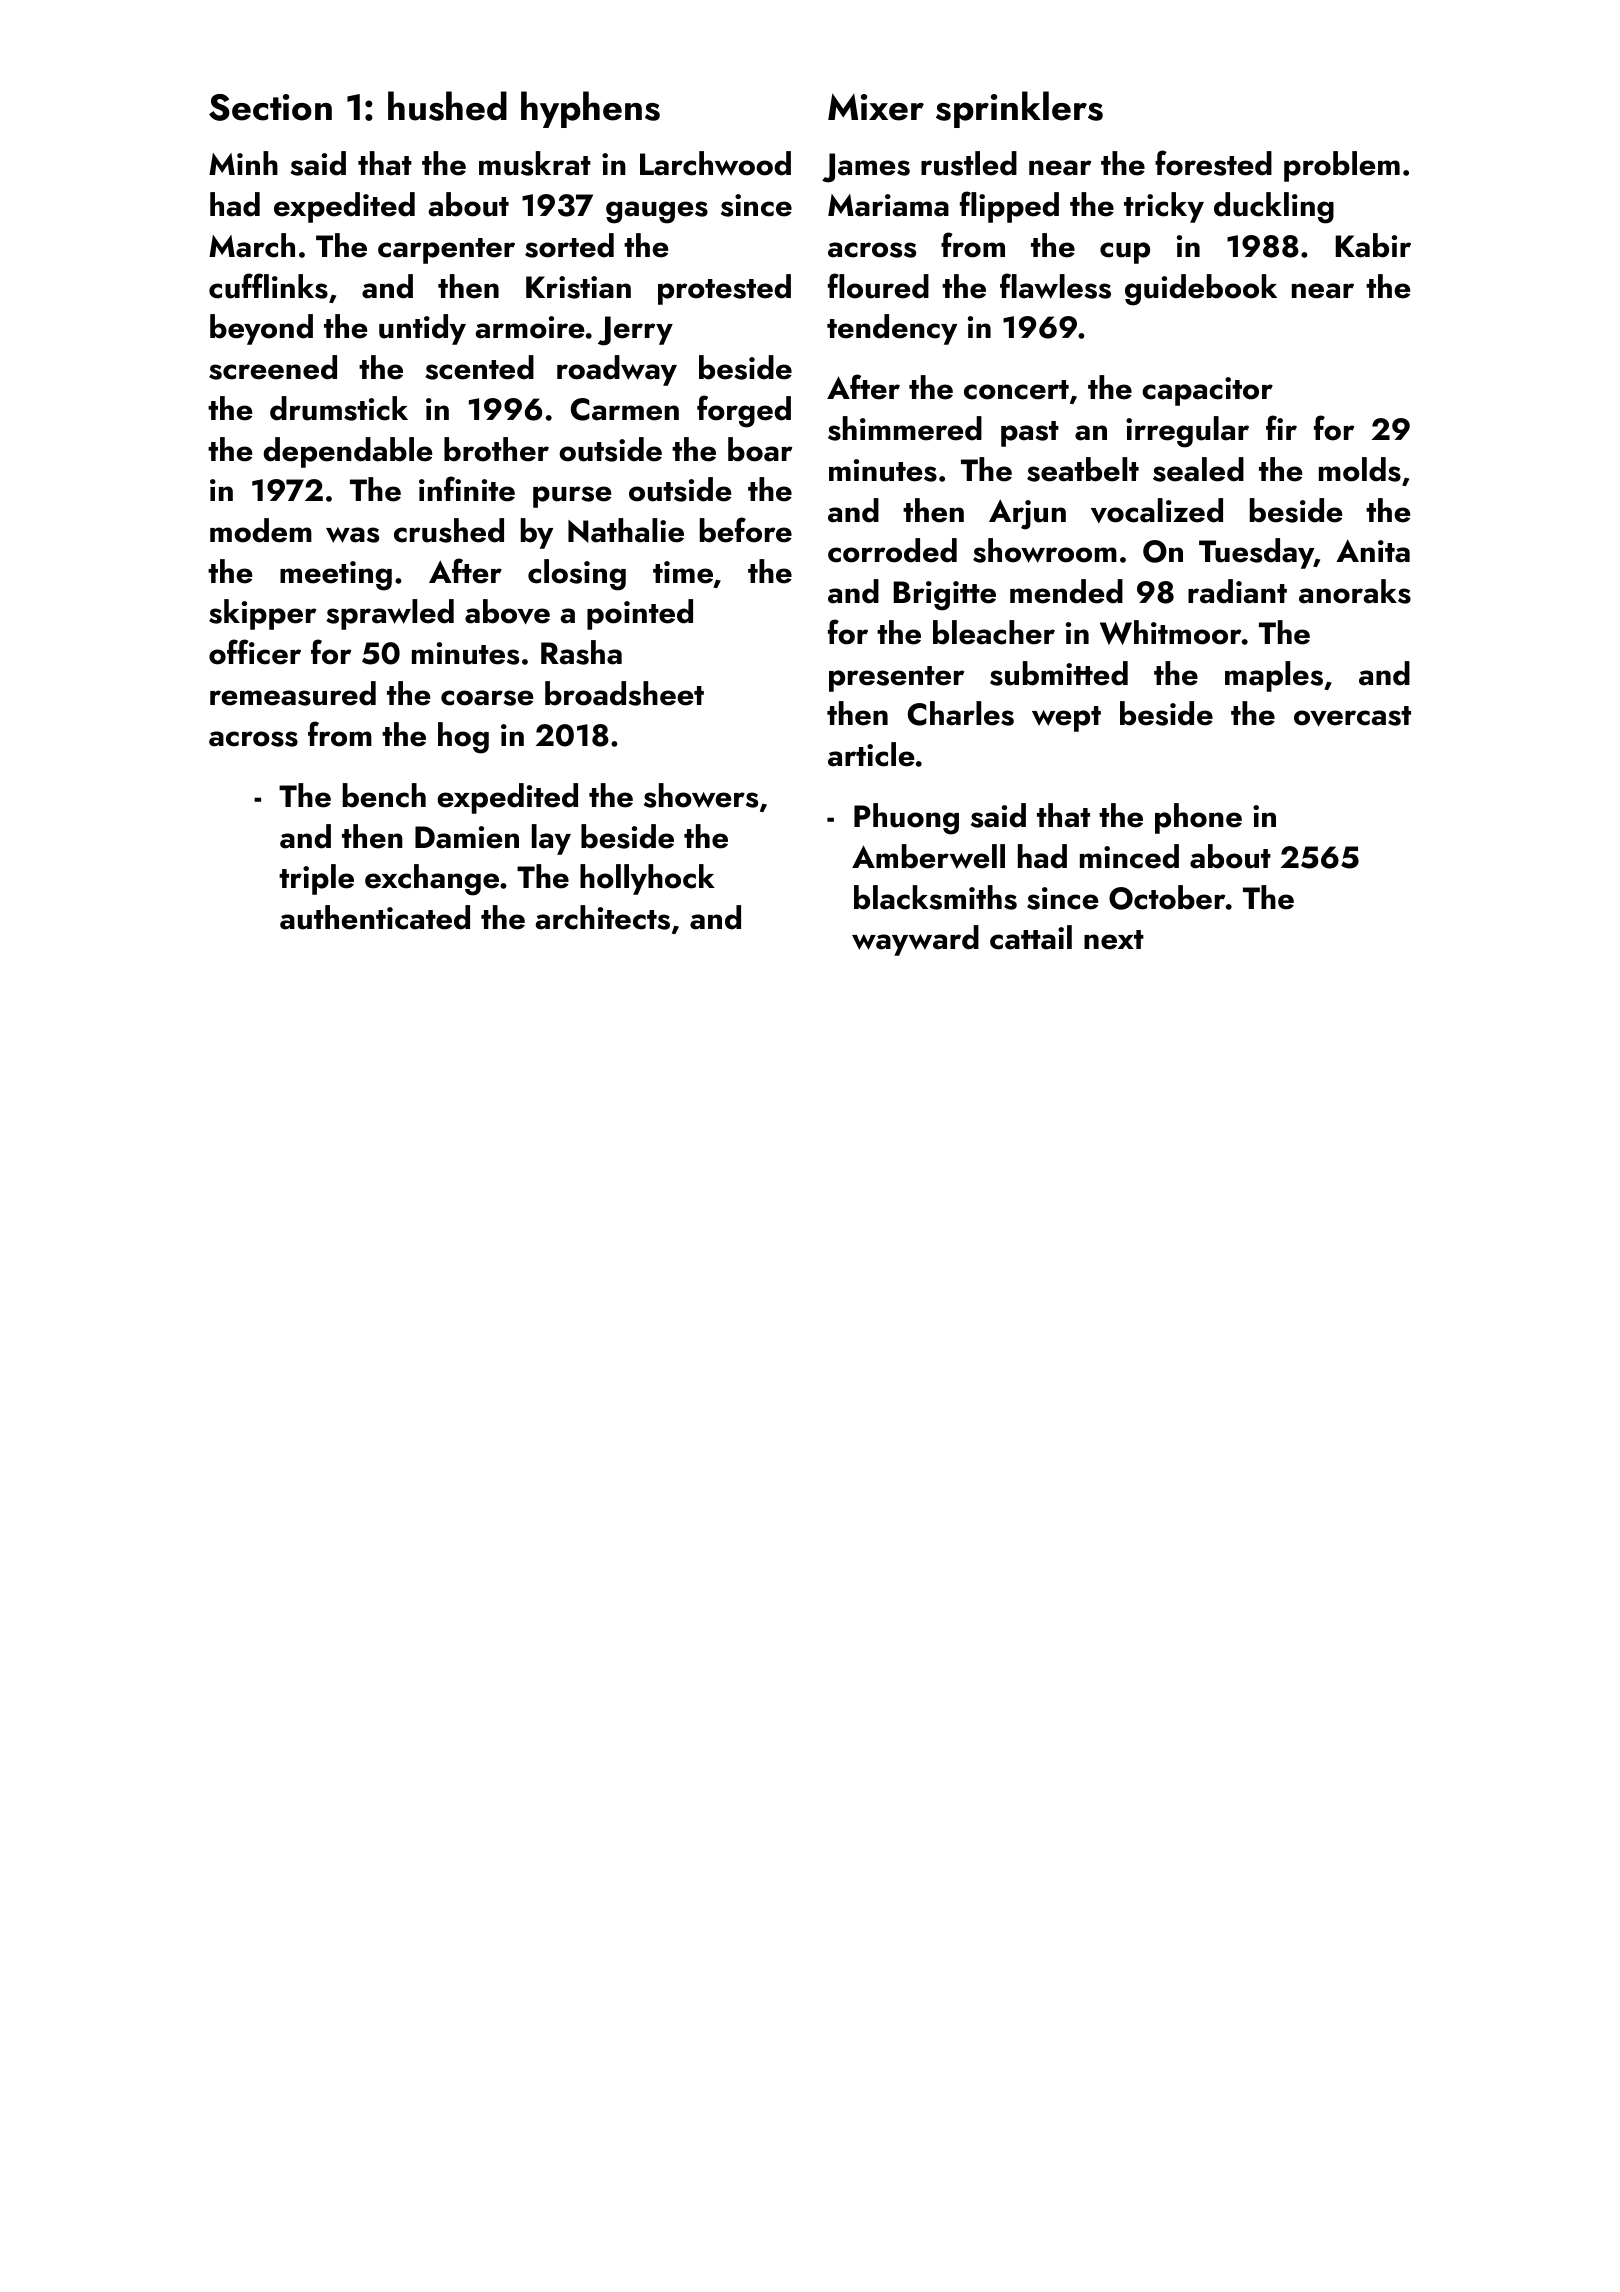 Image resolution: width=1620 pixels, height=2292 pixels. Describe the element at coordinates (507, 611) in the screenshot. I see `above` at that location.
